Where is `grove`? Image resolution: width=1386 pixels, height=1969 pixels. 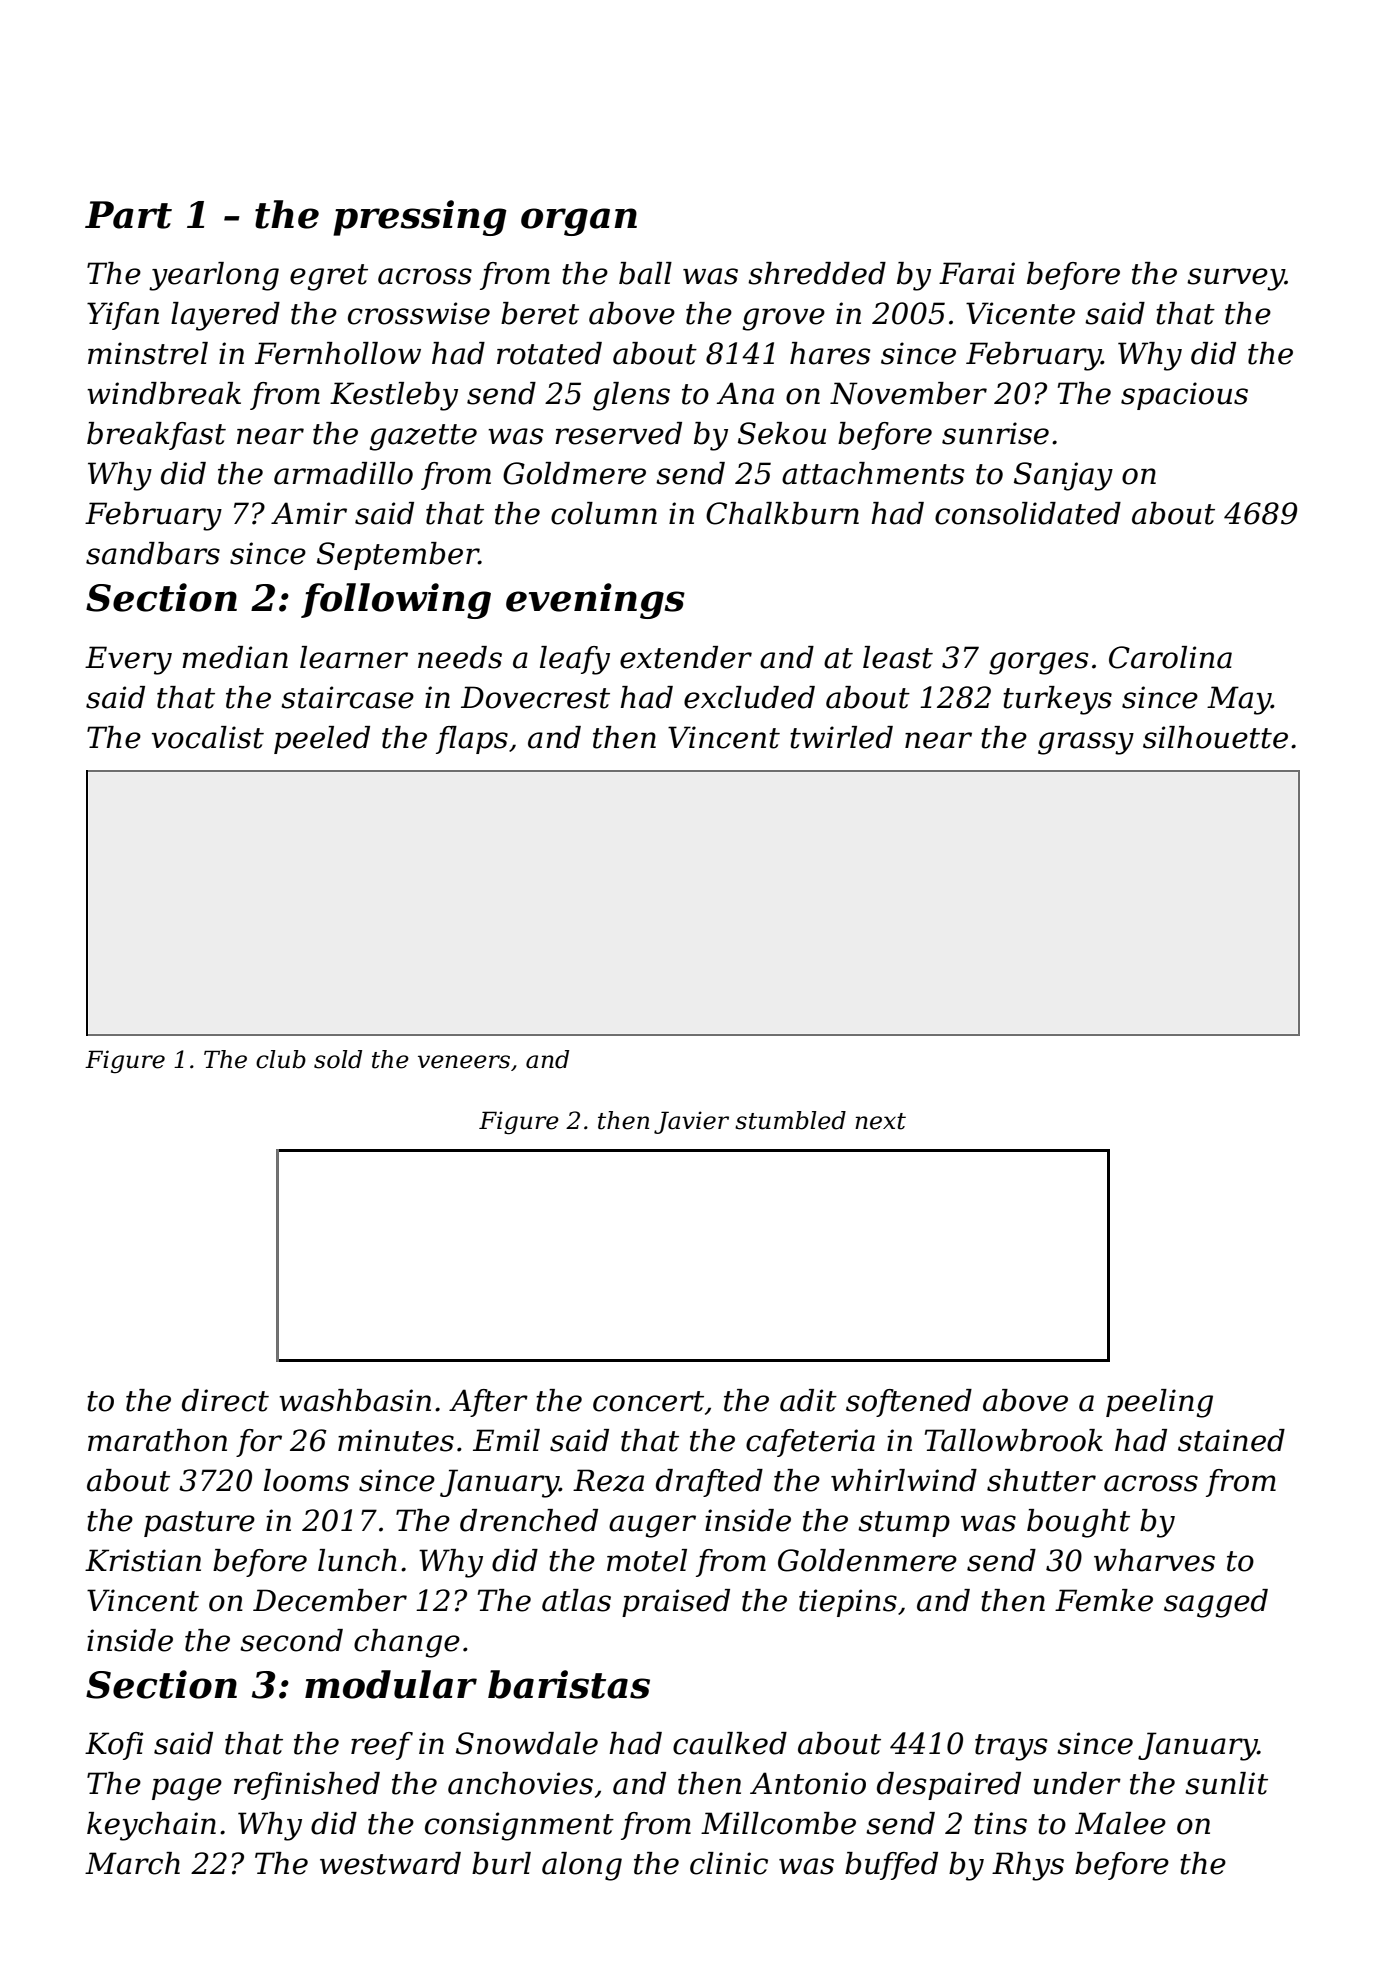
grove is located at coordinates (784, 319).
